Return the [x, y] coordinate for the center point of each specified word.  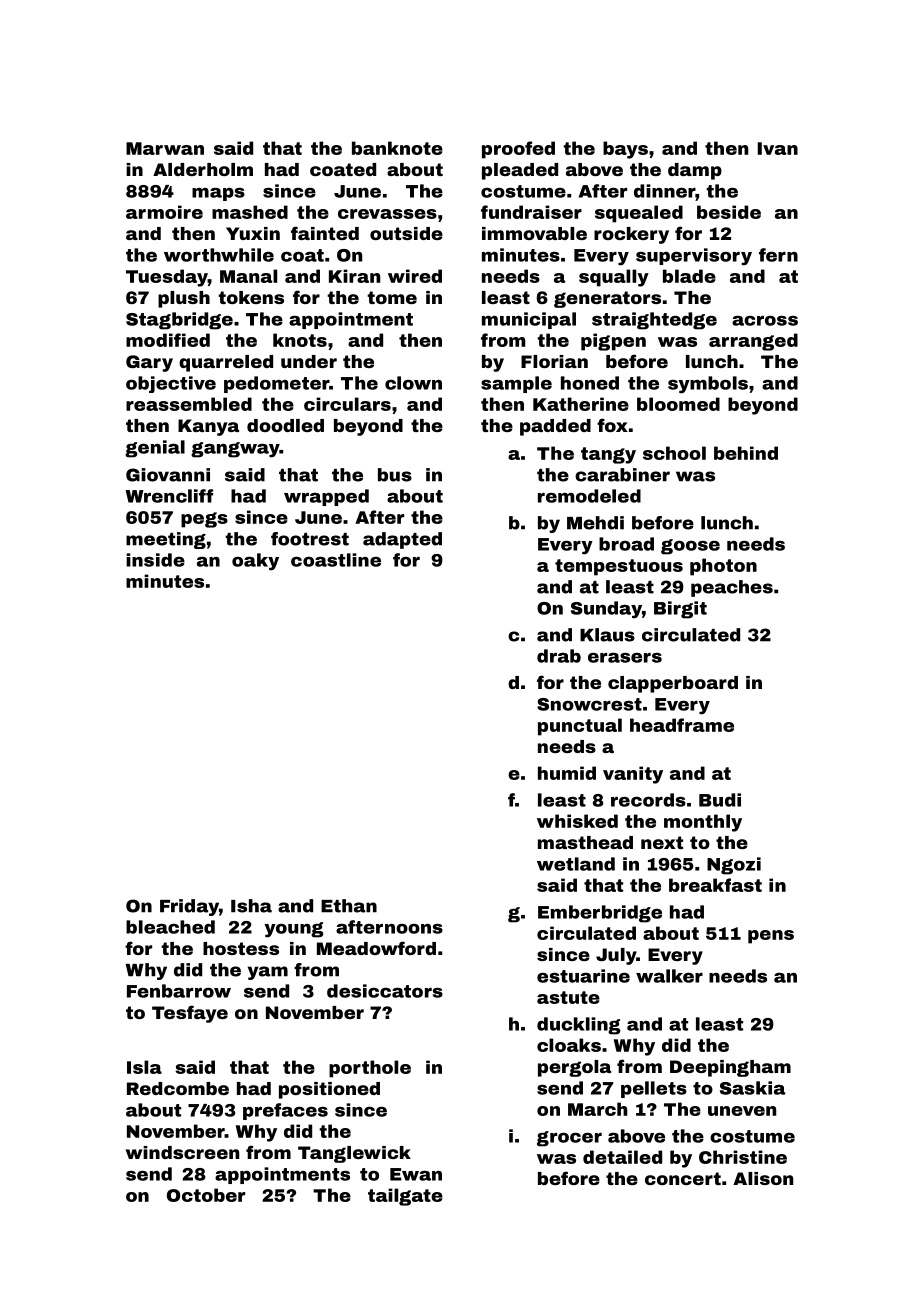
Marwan [165, 148]
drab [559, 656]
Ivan [778, 148]
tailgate [405, 1197]
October [206, 1195]
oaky [255, 562]
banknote [397, 148]
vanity [633, 775]
